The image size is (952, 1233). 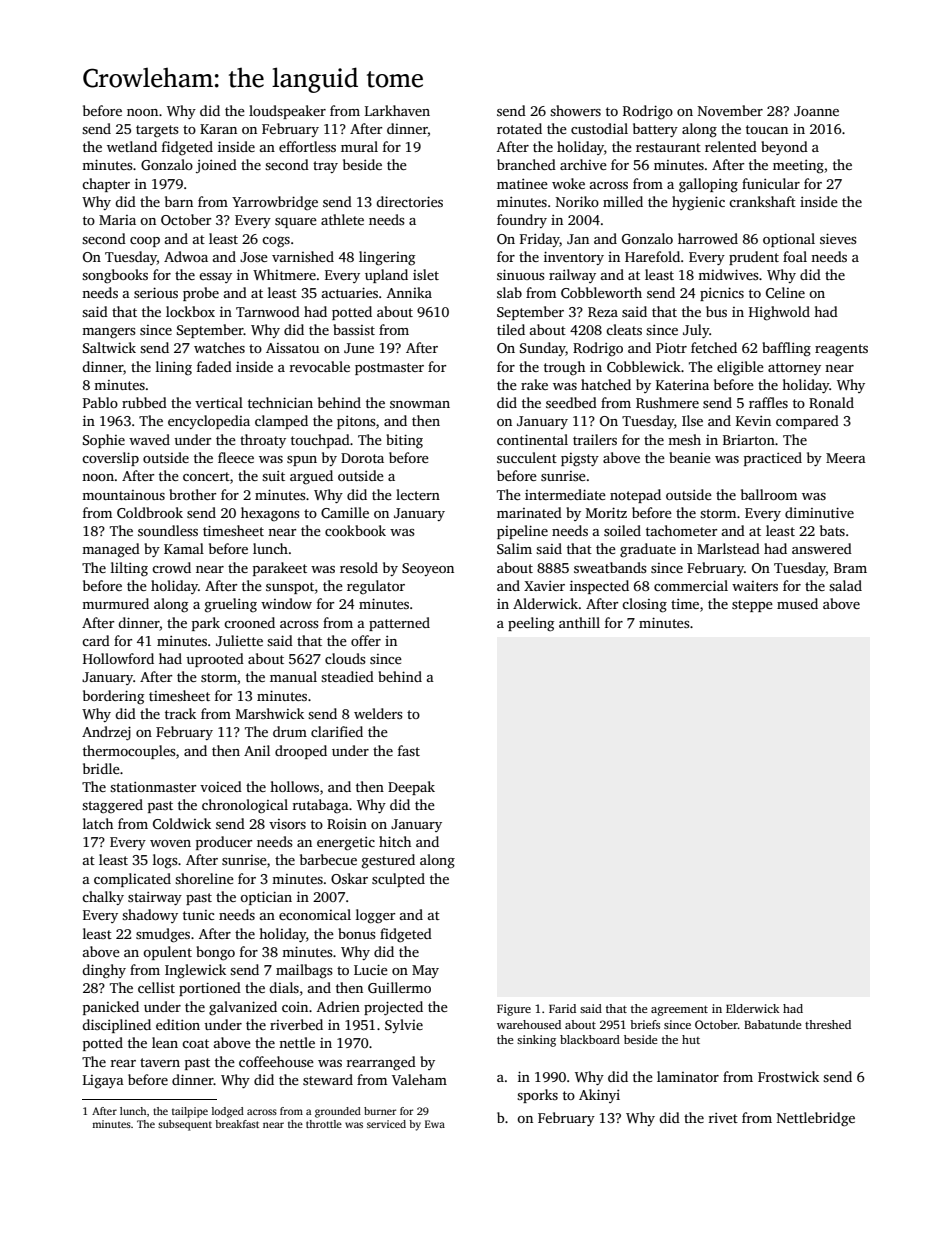 What do you see at coordinates (532, 439) in the screenshot?
I see `continental` at bounding box center [532, 439].
